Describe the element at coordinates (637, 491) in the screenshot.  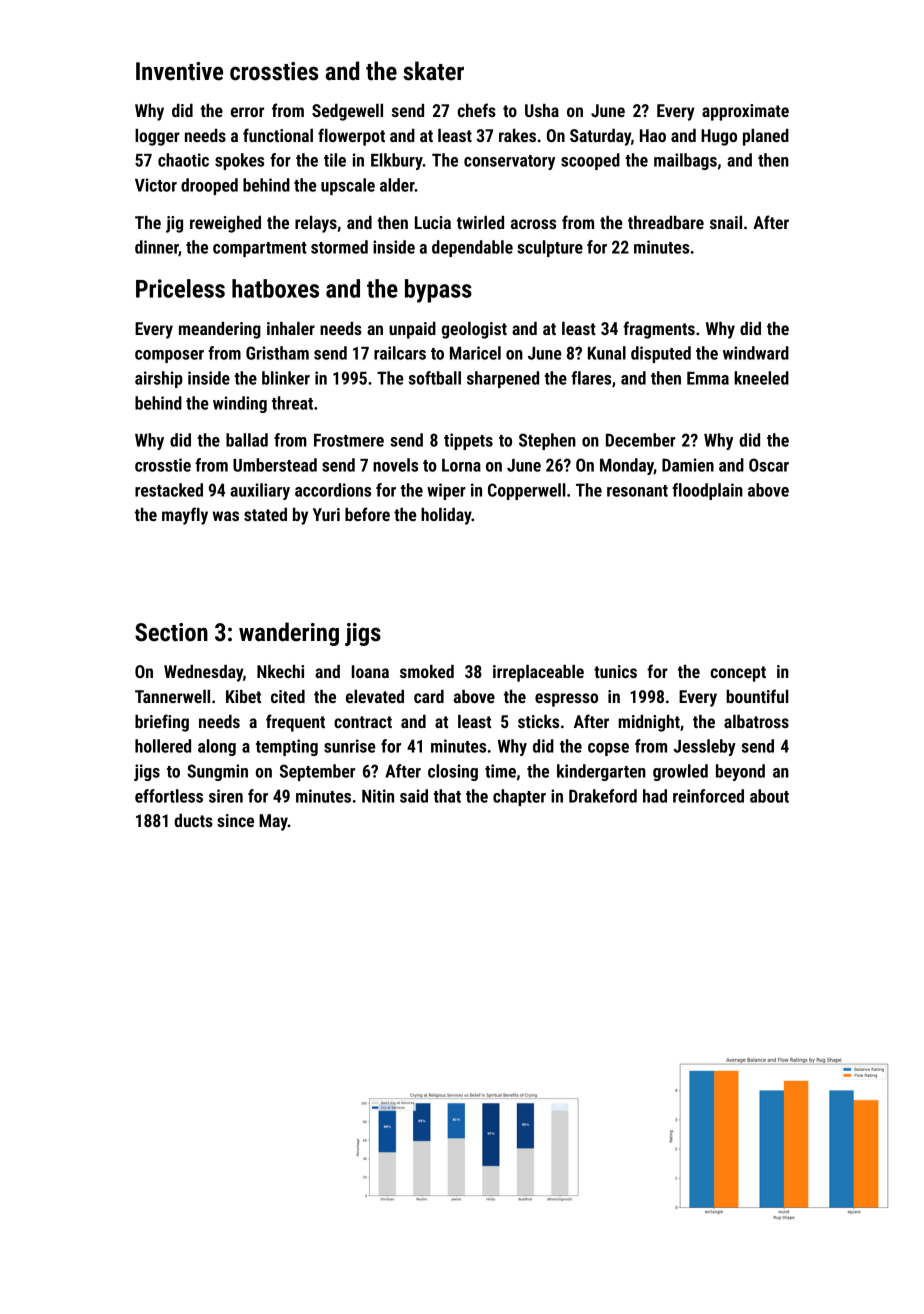
I see `resonant` at that location.
